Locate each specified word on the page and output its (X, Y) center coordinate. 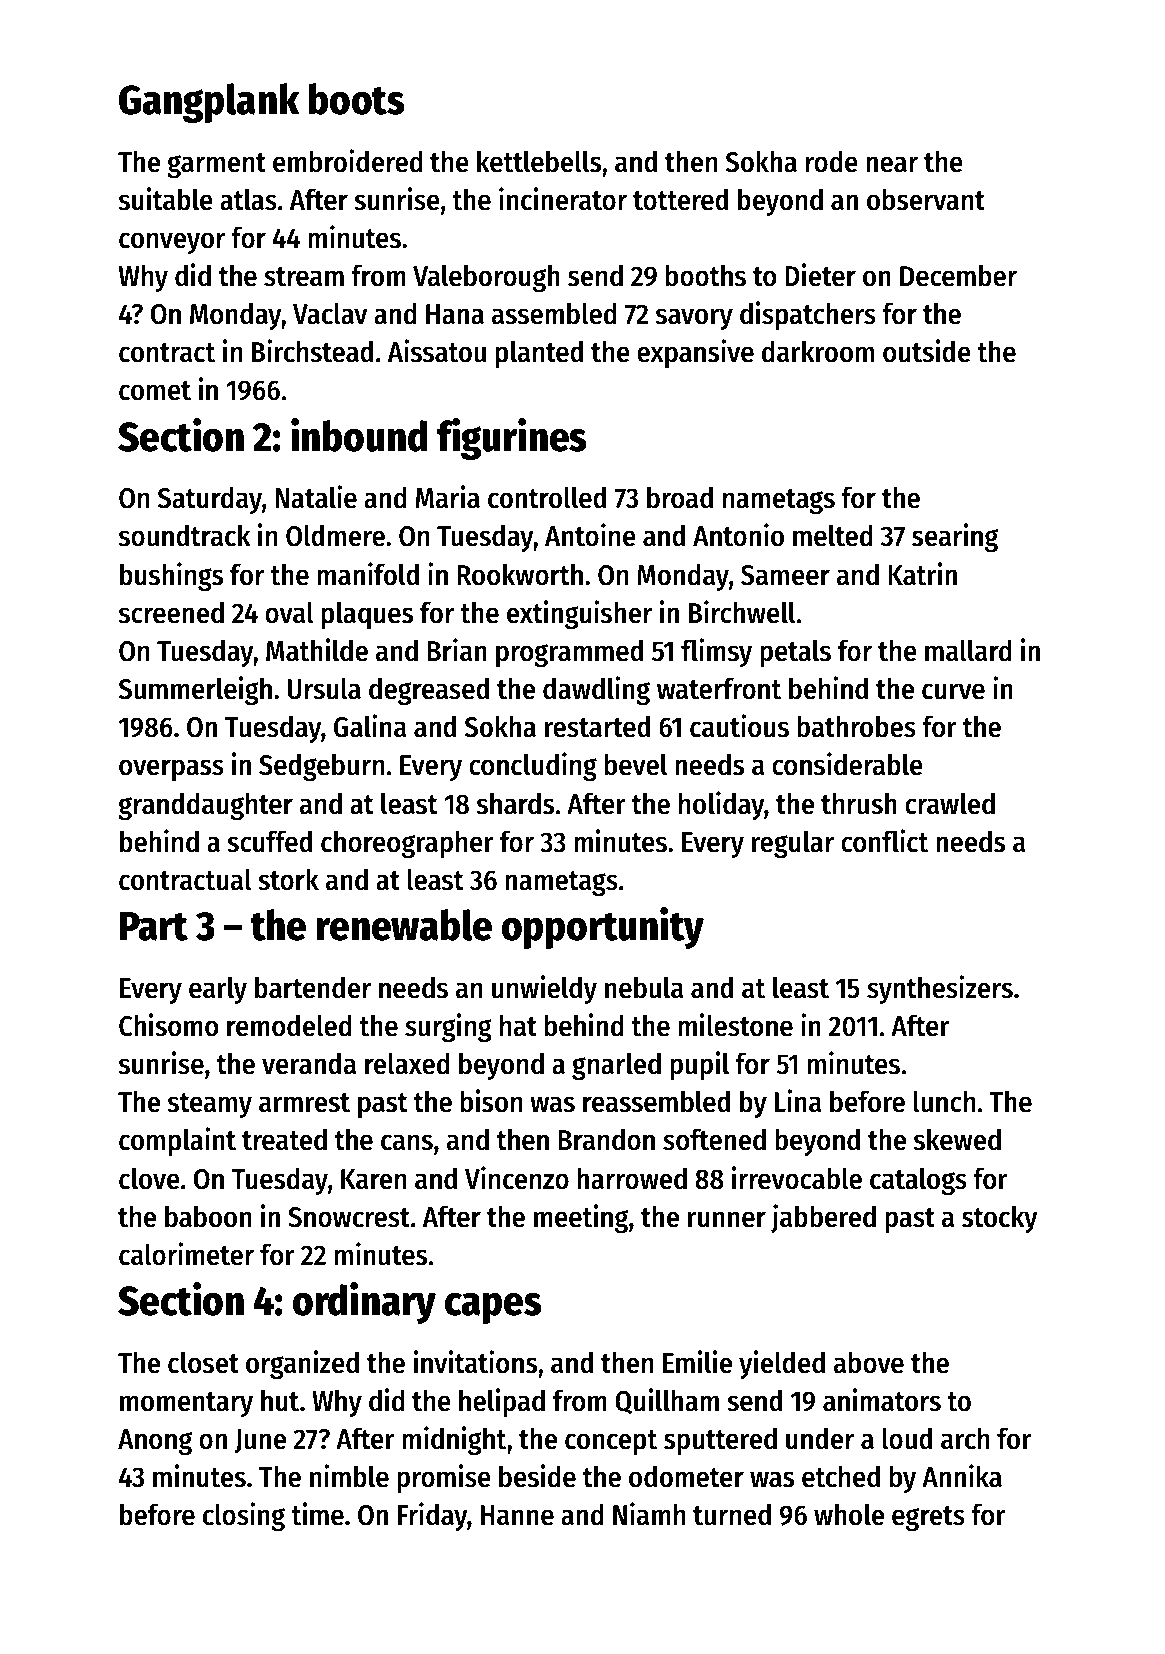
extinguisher (579, 614)
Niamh (649, 1514)
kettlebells (539, 161)
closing (244, 1516)
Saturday (210, 500)
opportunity (603, 928)
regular (793, 844)
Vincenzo (517, 1178)
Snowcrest (349, 1217)
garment (216, 165)
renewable (404, 925)
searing (955, 537)
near (892, 164)
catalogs (918, 1181)
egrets (928, 1518)
